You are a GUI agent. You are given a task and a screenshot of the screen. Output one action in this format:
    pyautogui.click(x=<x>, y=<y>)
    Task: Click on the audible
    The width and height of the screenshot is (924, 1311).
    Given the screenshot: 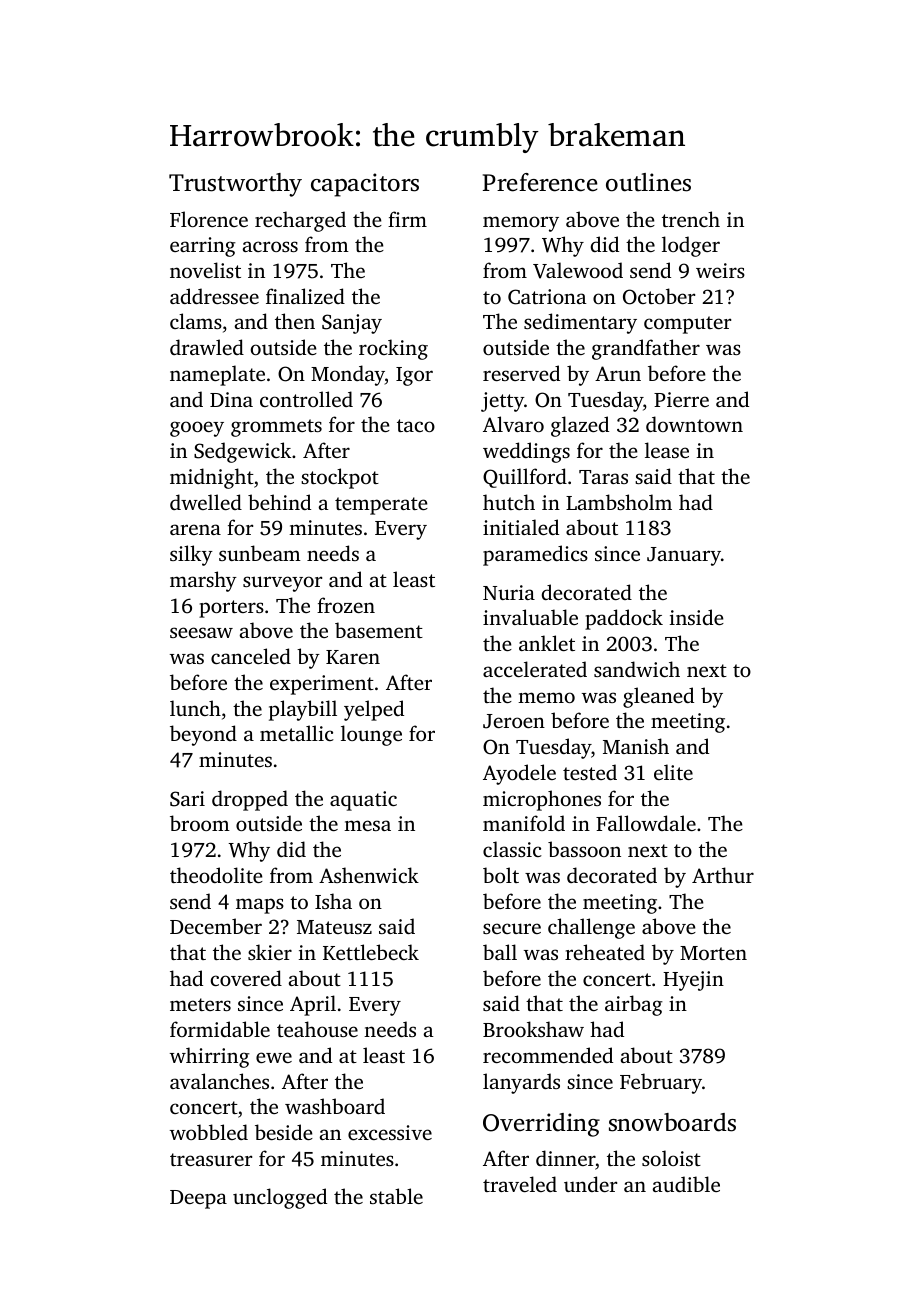 What is the action you would take?
    pyautogui.click(x=686, y=1184)
